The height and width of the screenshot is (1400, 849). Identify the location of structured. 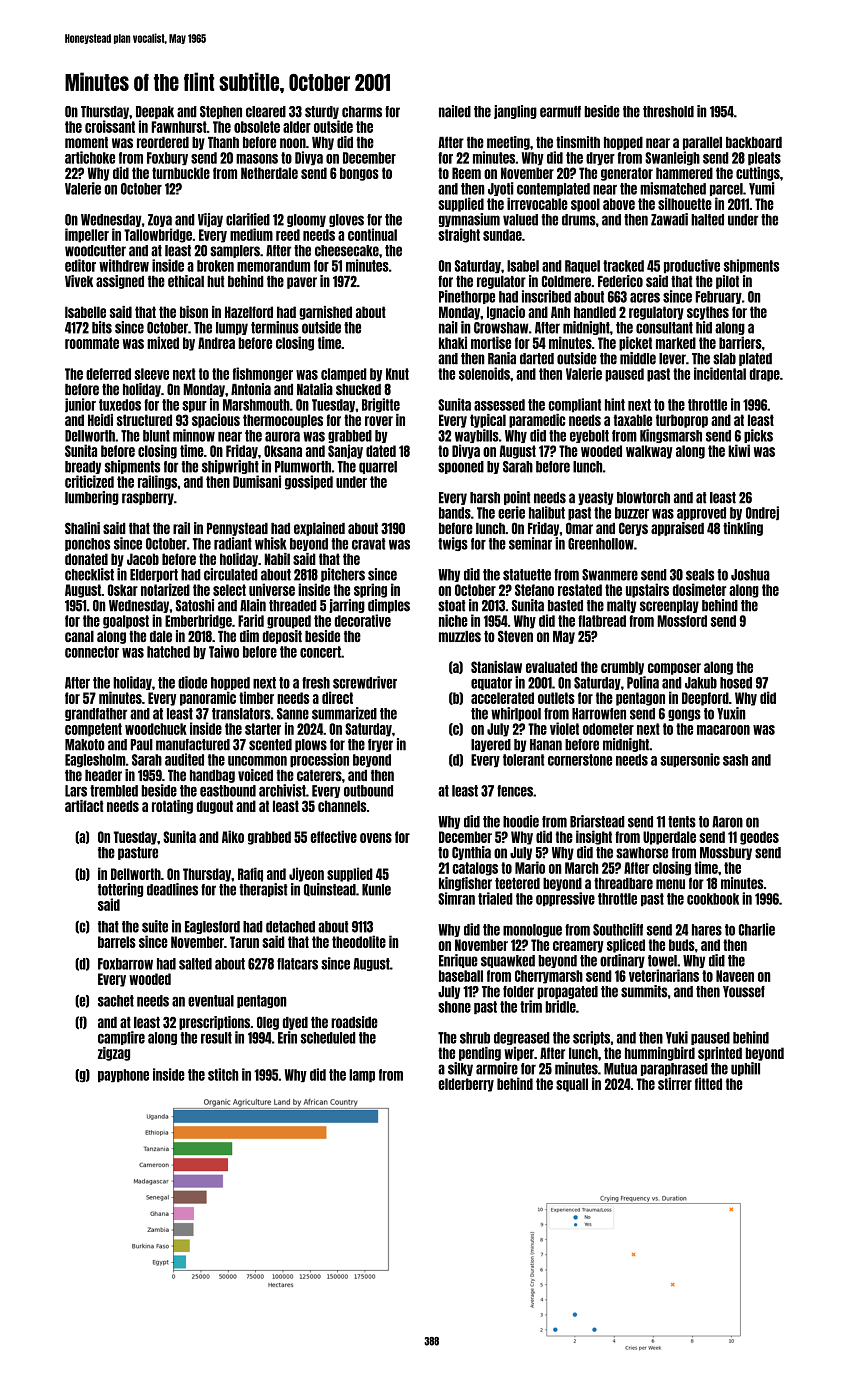
(144, 420).
